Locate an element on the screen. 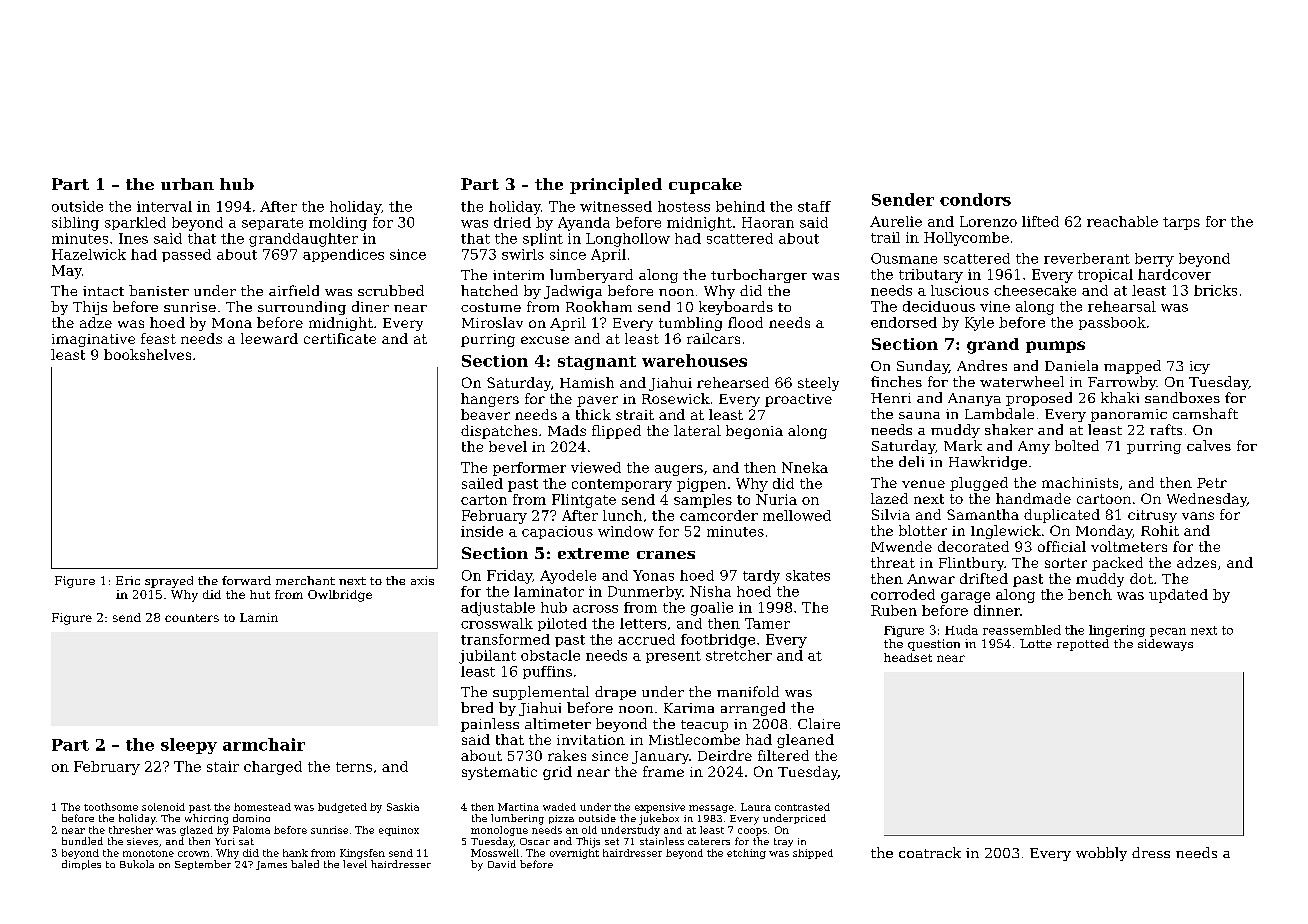  Jadwiga is located at coordinates (573, 292).
